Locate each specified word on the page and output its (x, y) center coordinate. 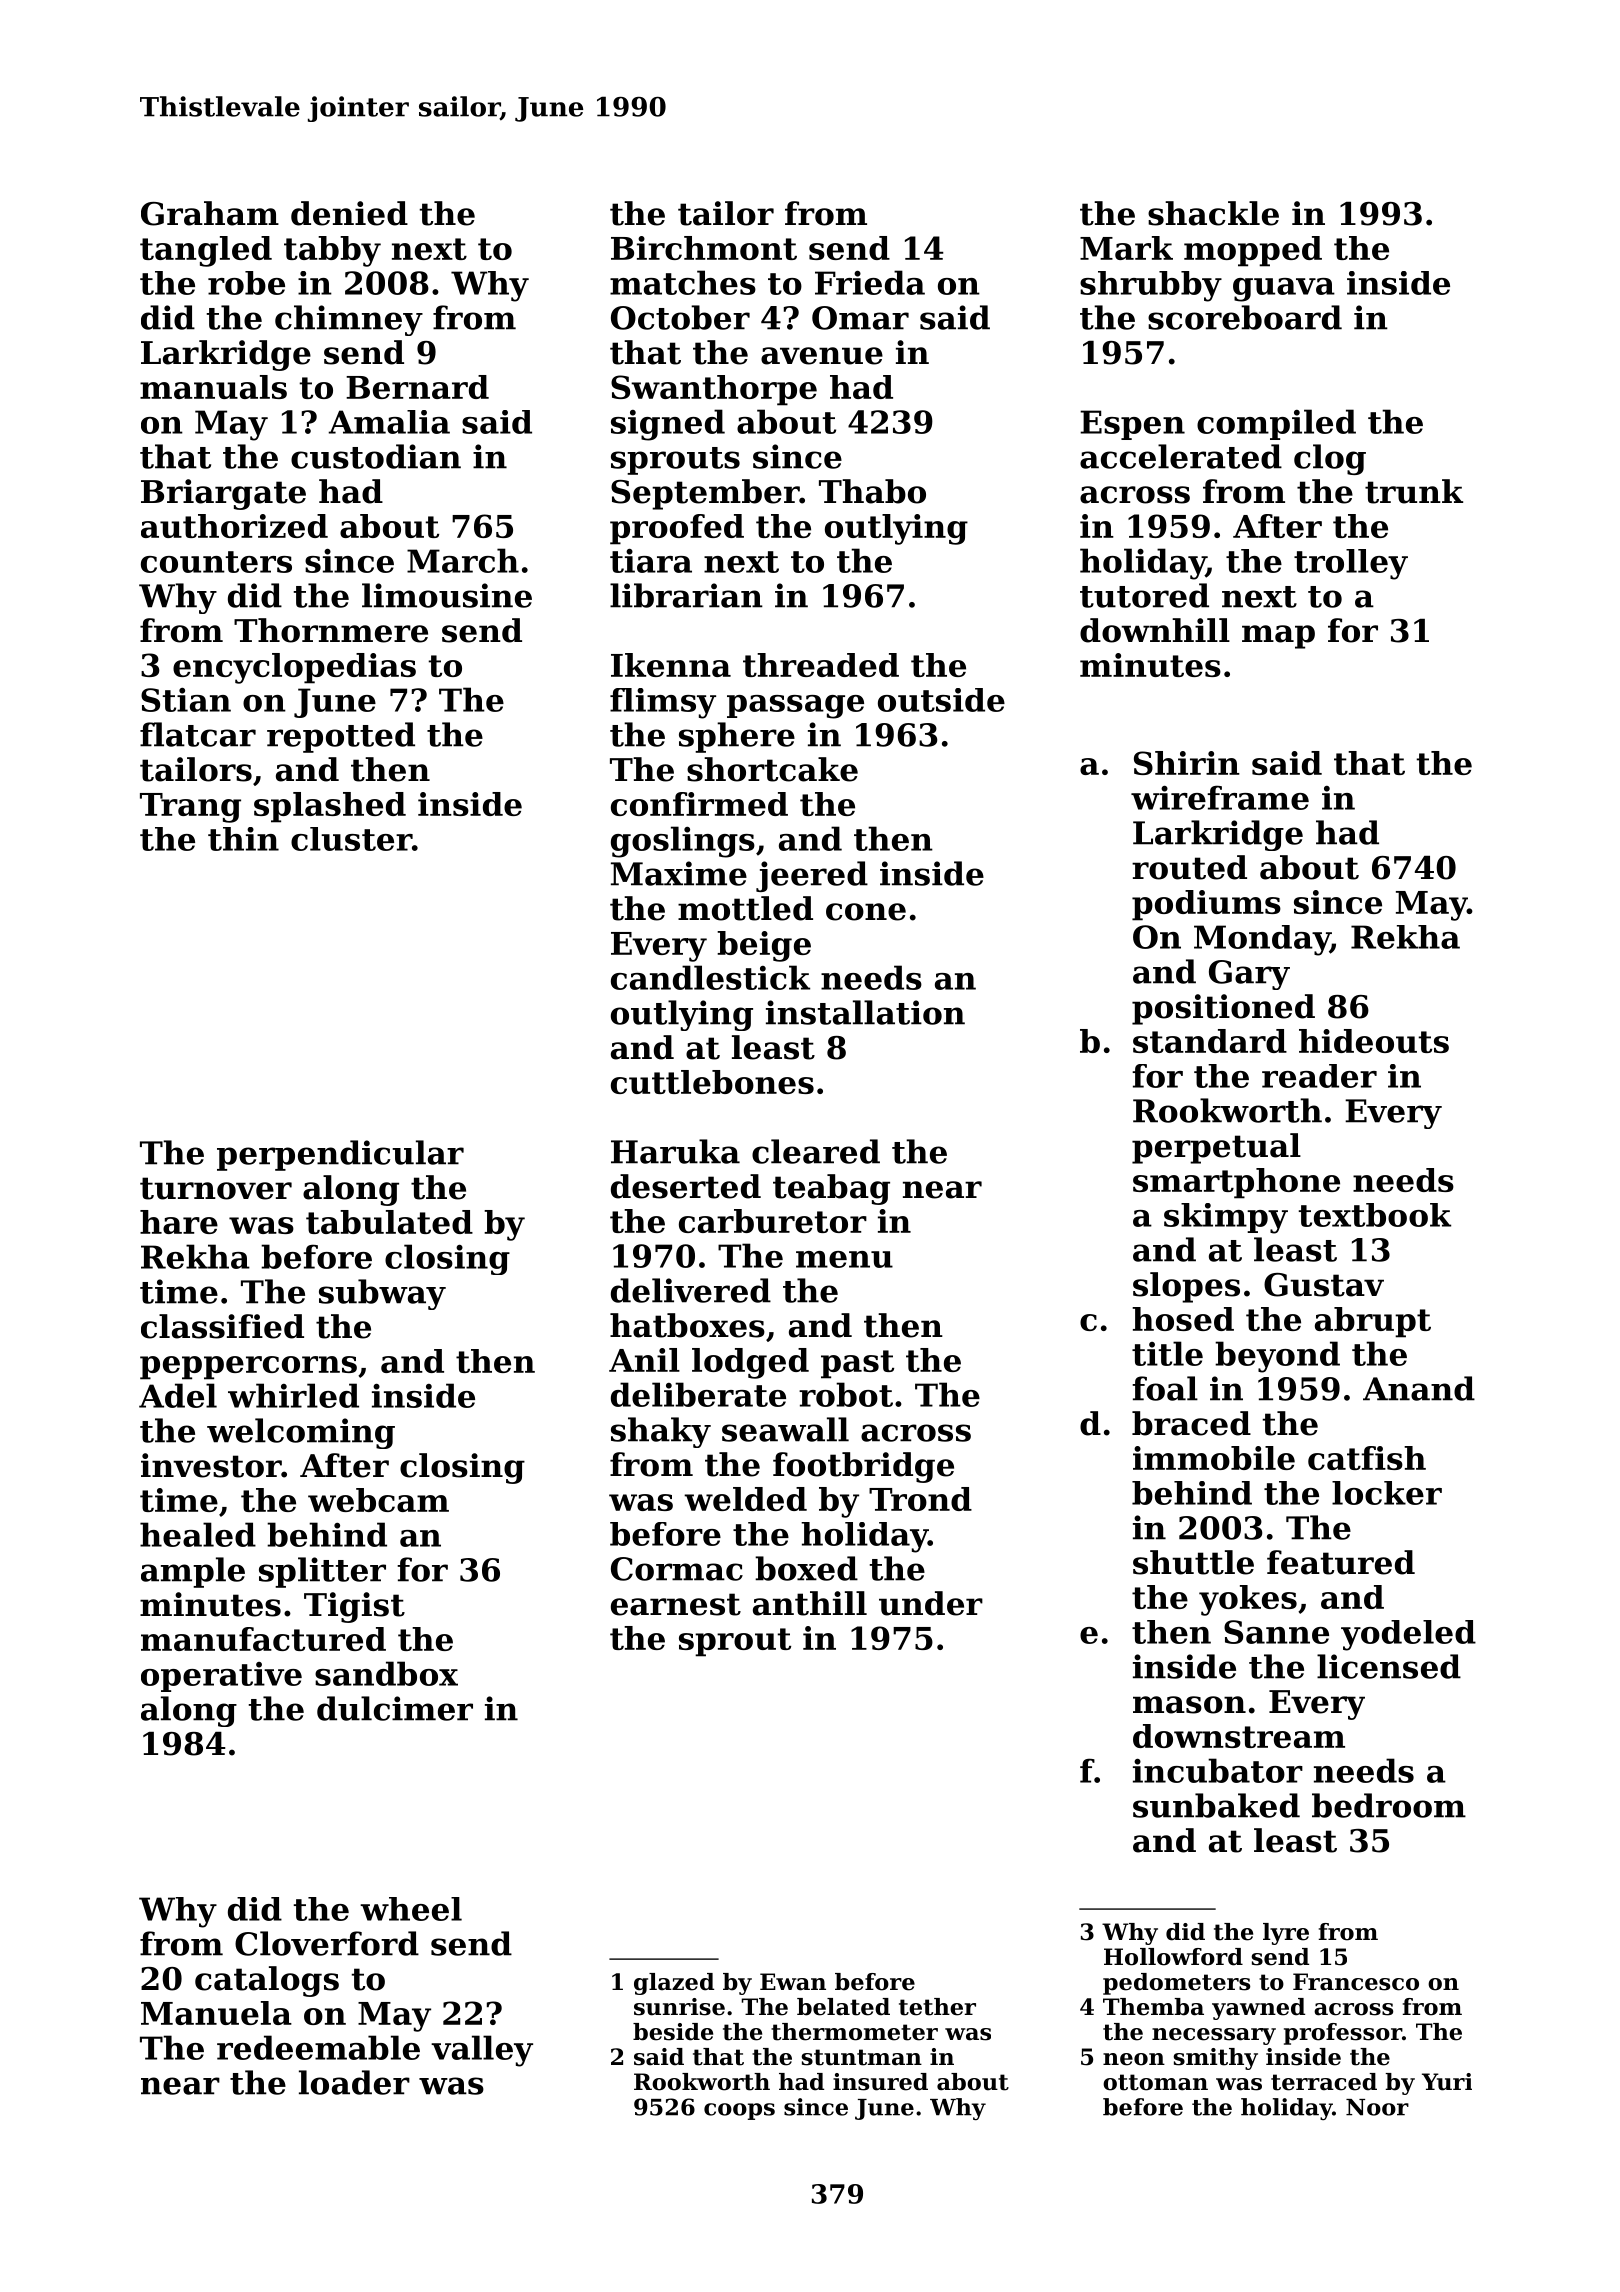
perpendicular (340, 1155)
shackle (1213, 213)
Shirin (1187, 763)
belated (843, 2007)
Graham (210, 213)
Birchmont (704, 248)
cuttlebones (712, 1082)
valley (482, 2051)
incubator (1218, 1770)
